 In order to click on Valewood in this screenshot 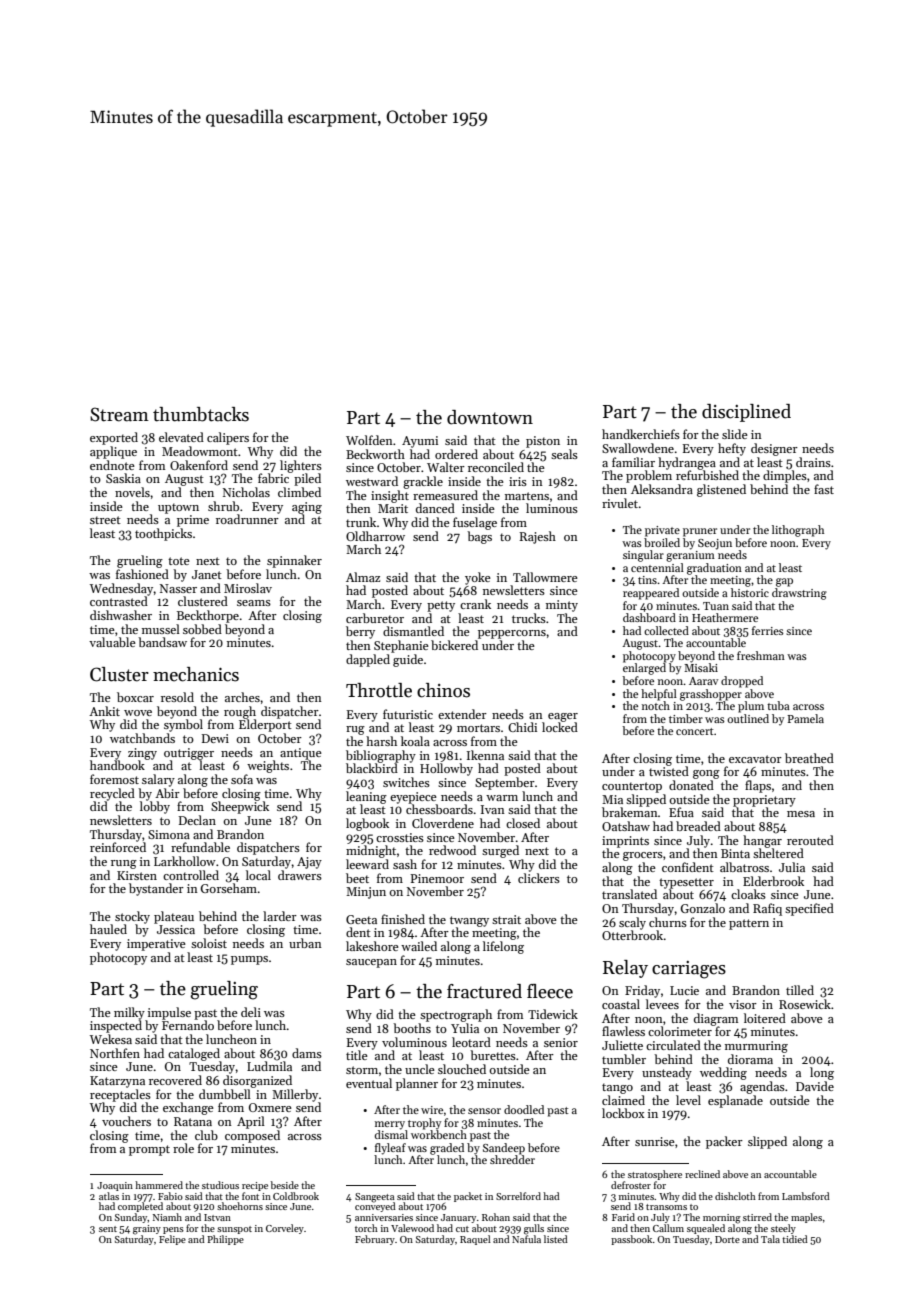, I will do `click(412, 1228)`.
